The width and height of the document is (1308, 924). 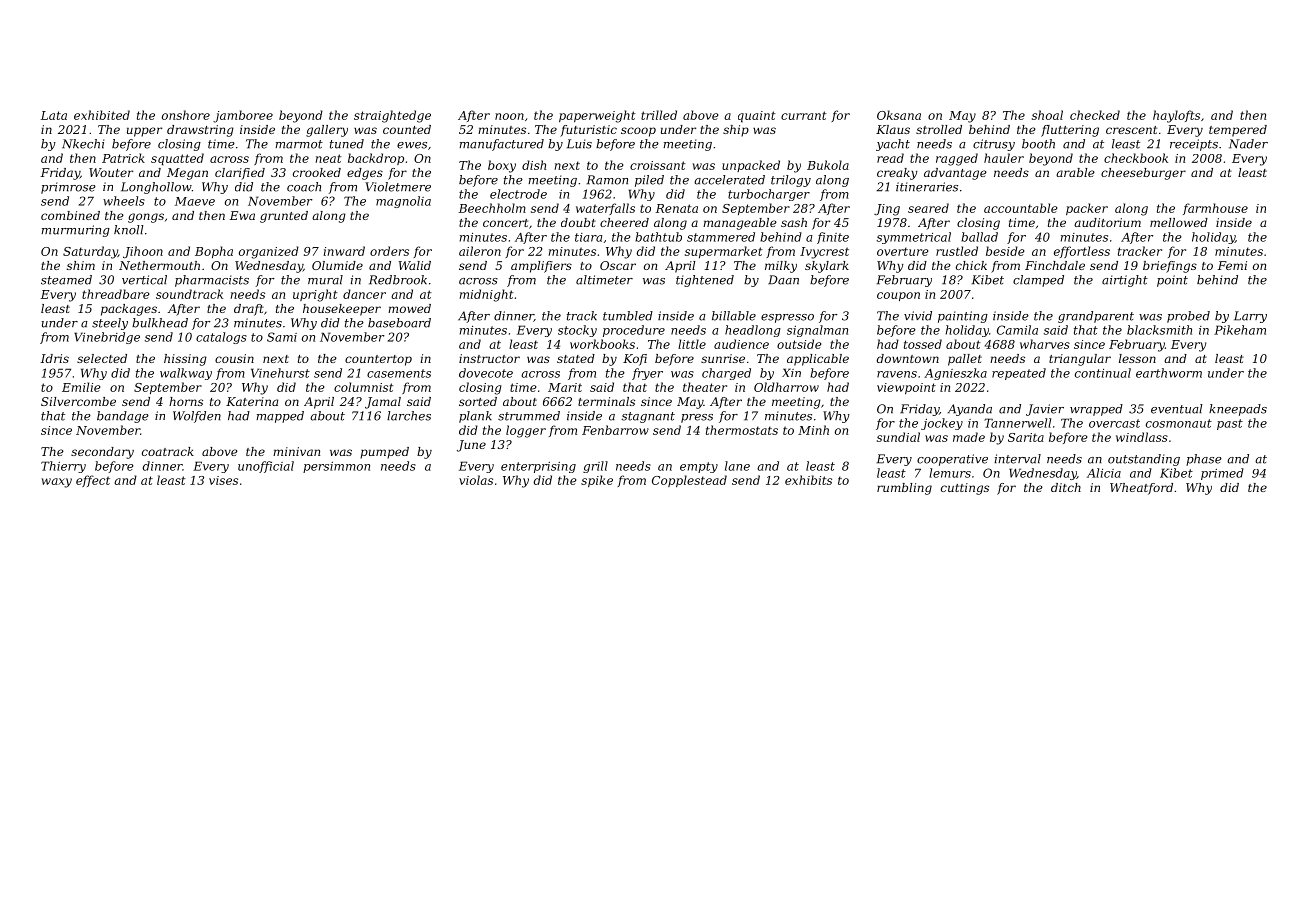 I want to click on Tannerwell, so click(x=1017, y=423).
